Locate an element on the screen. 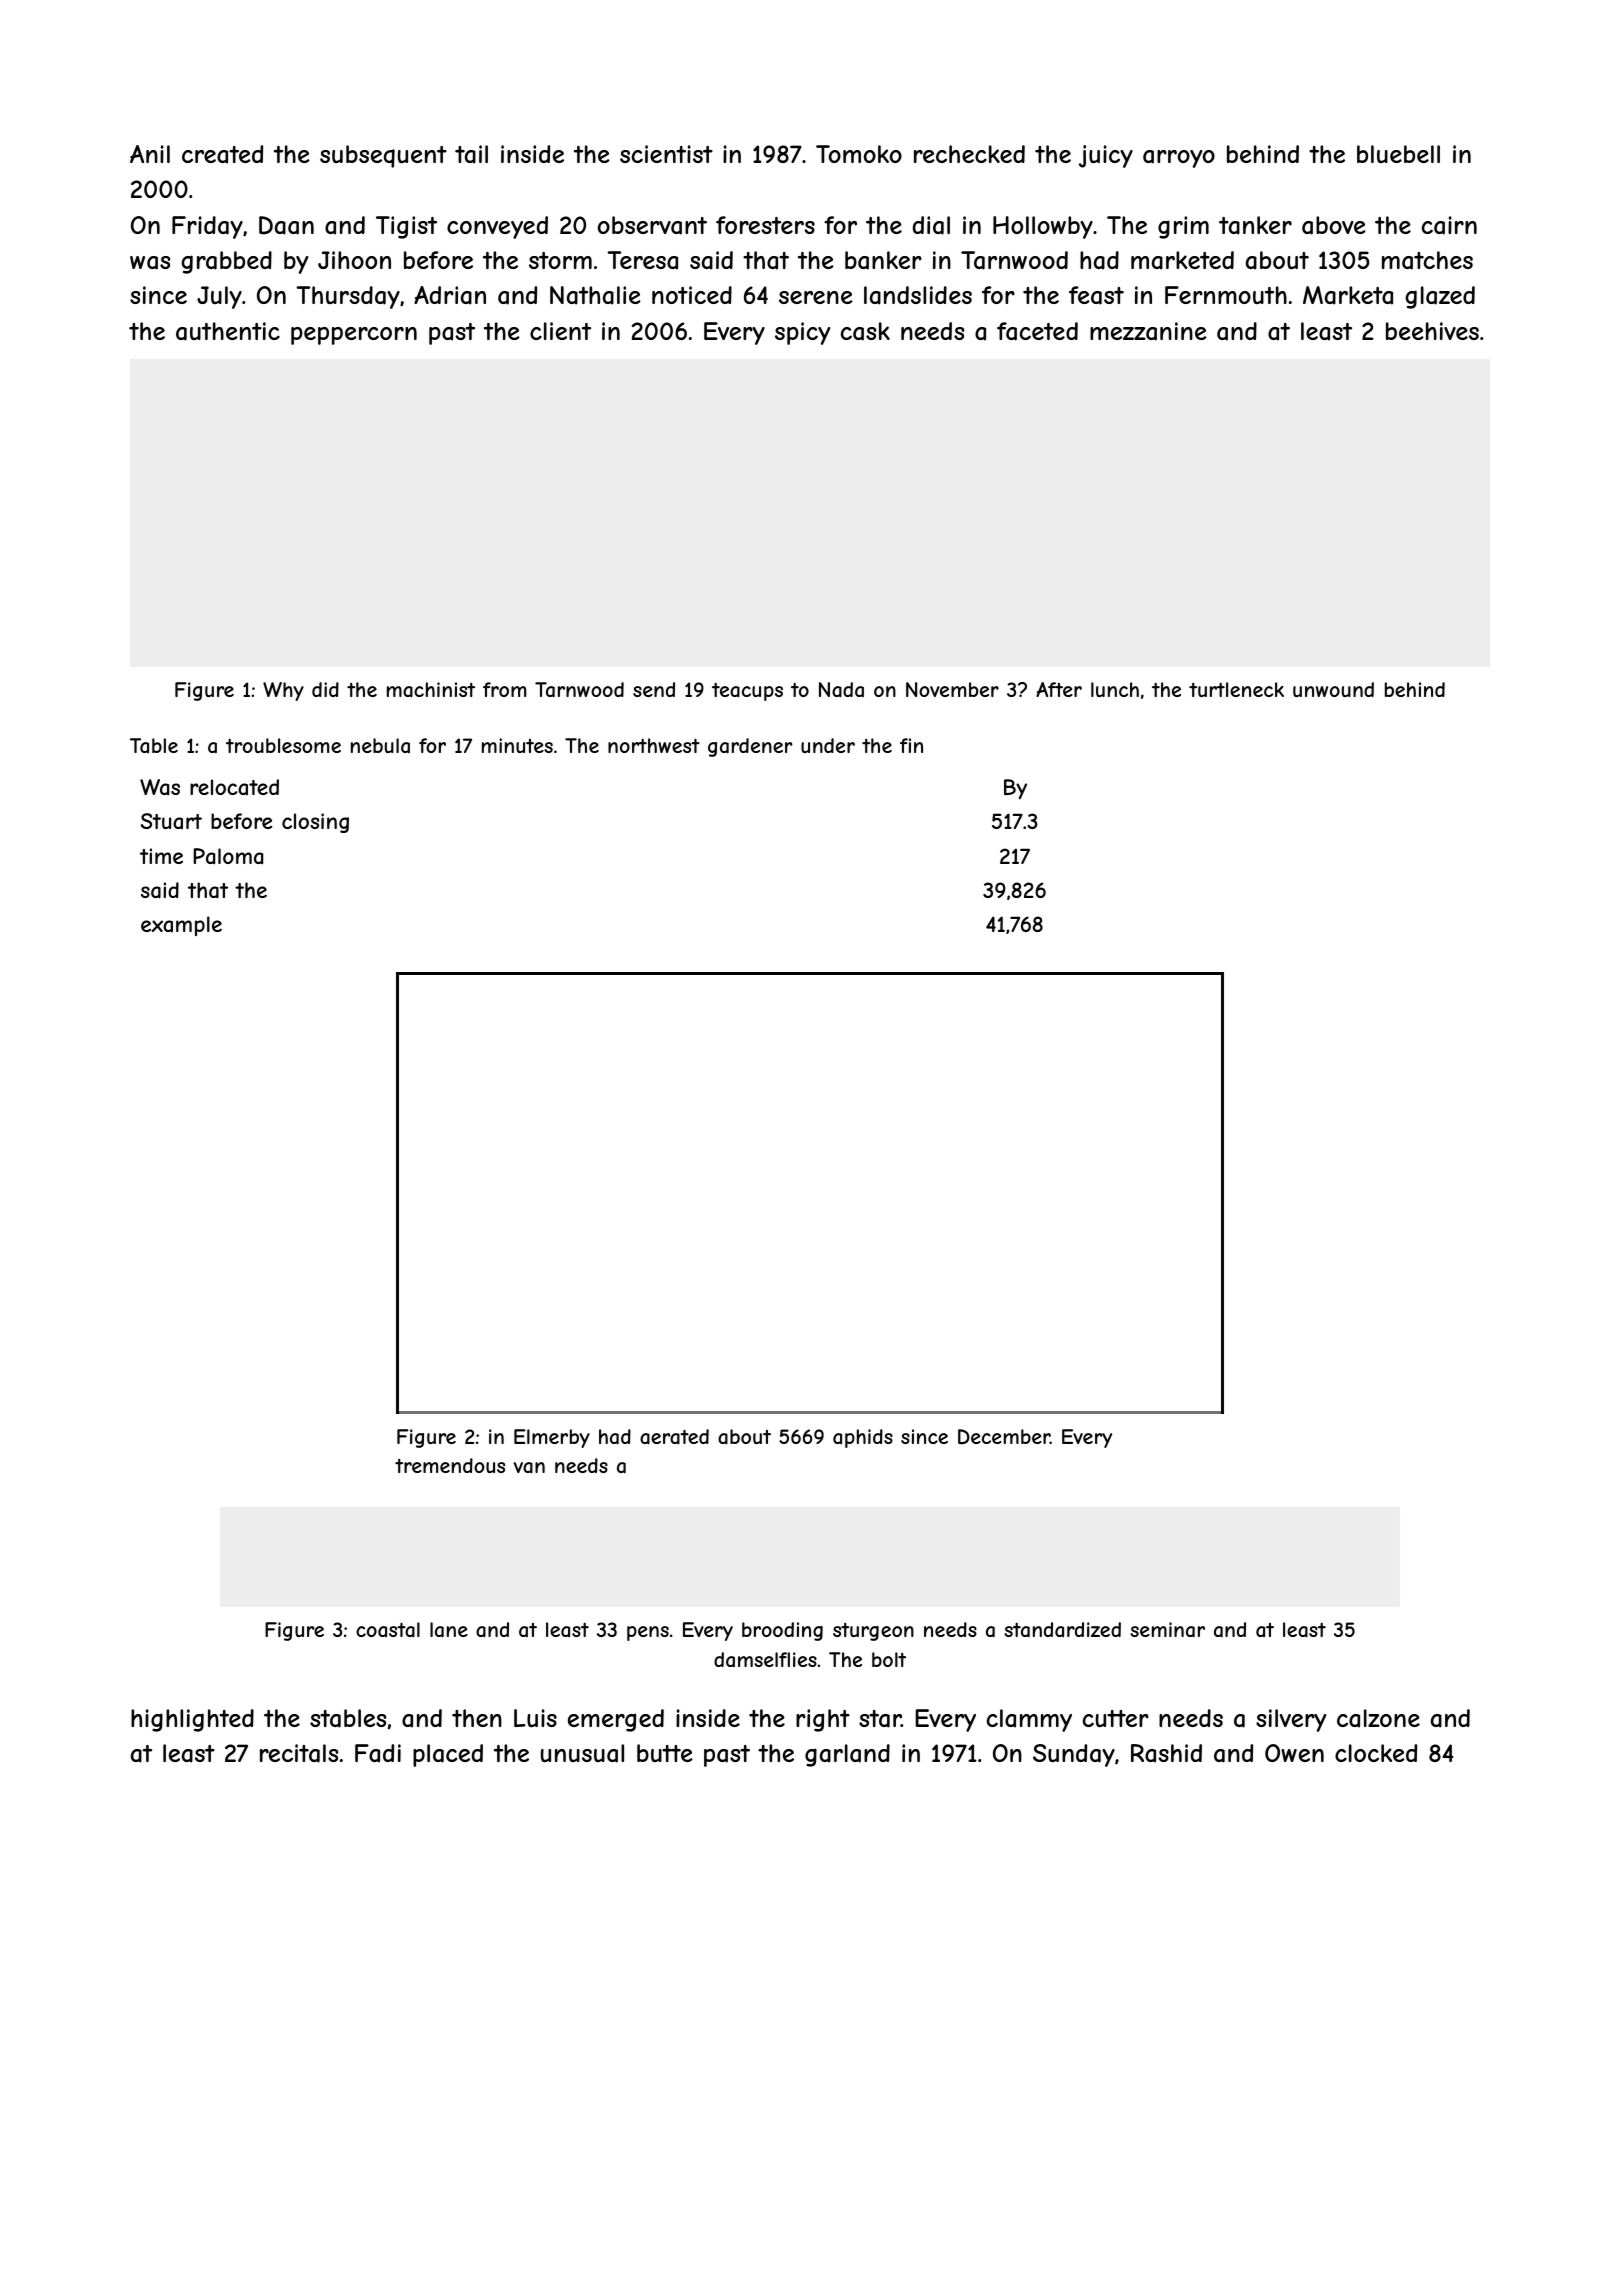 The width and height of the screenshot is (1620, 2292). Owen is located at coordinates (1294, 1753).
